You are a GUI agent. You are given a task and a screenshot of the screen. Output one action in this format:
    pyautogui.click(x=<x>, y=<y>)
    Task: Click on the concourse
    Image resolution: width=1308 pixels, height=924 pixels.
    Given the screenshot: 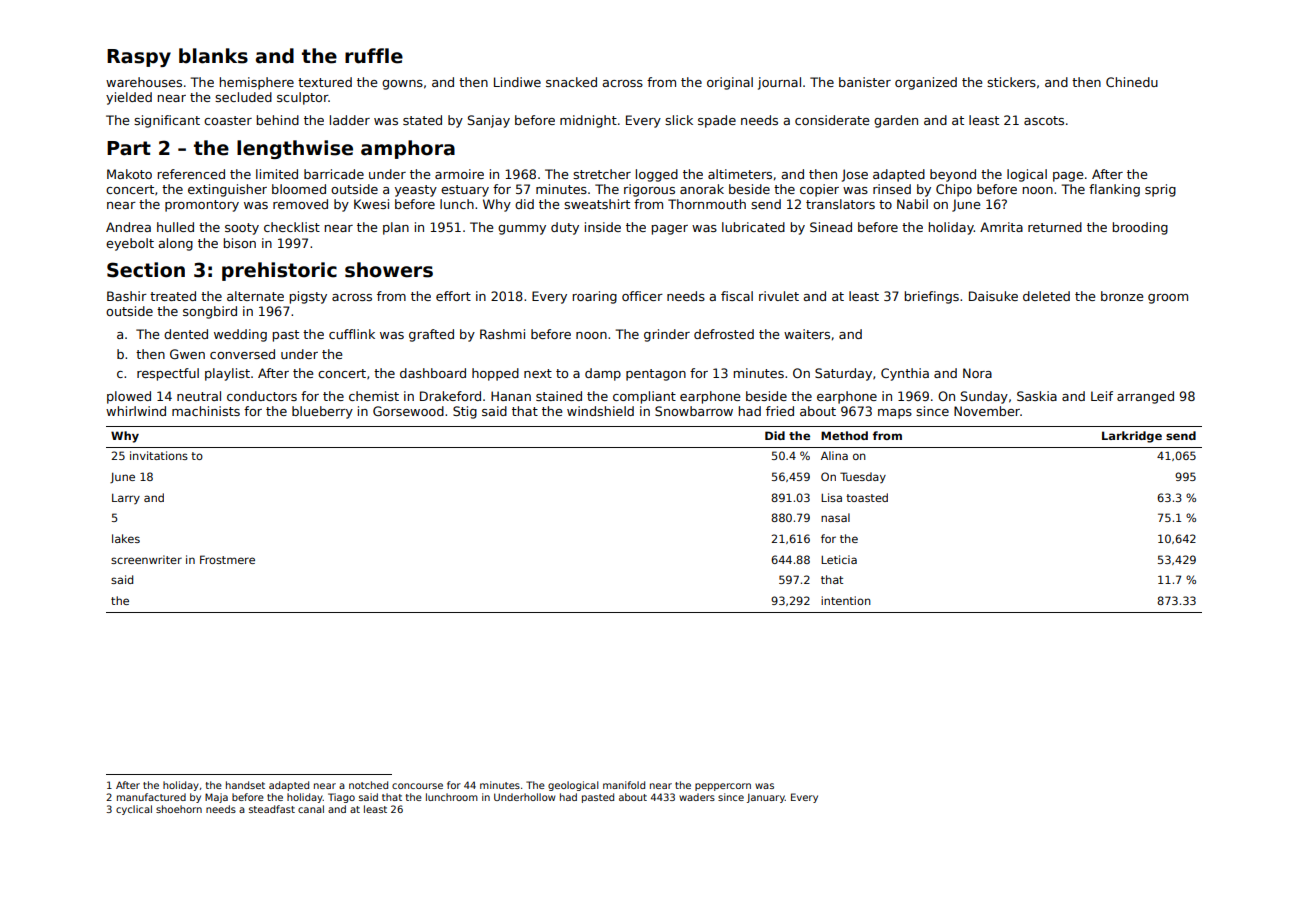 What is the action you would take?
    pyautogui.click(x=417, y=786)
